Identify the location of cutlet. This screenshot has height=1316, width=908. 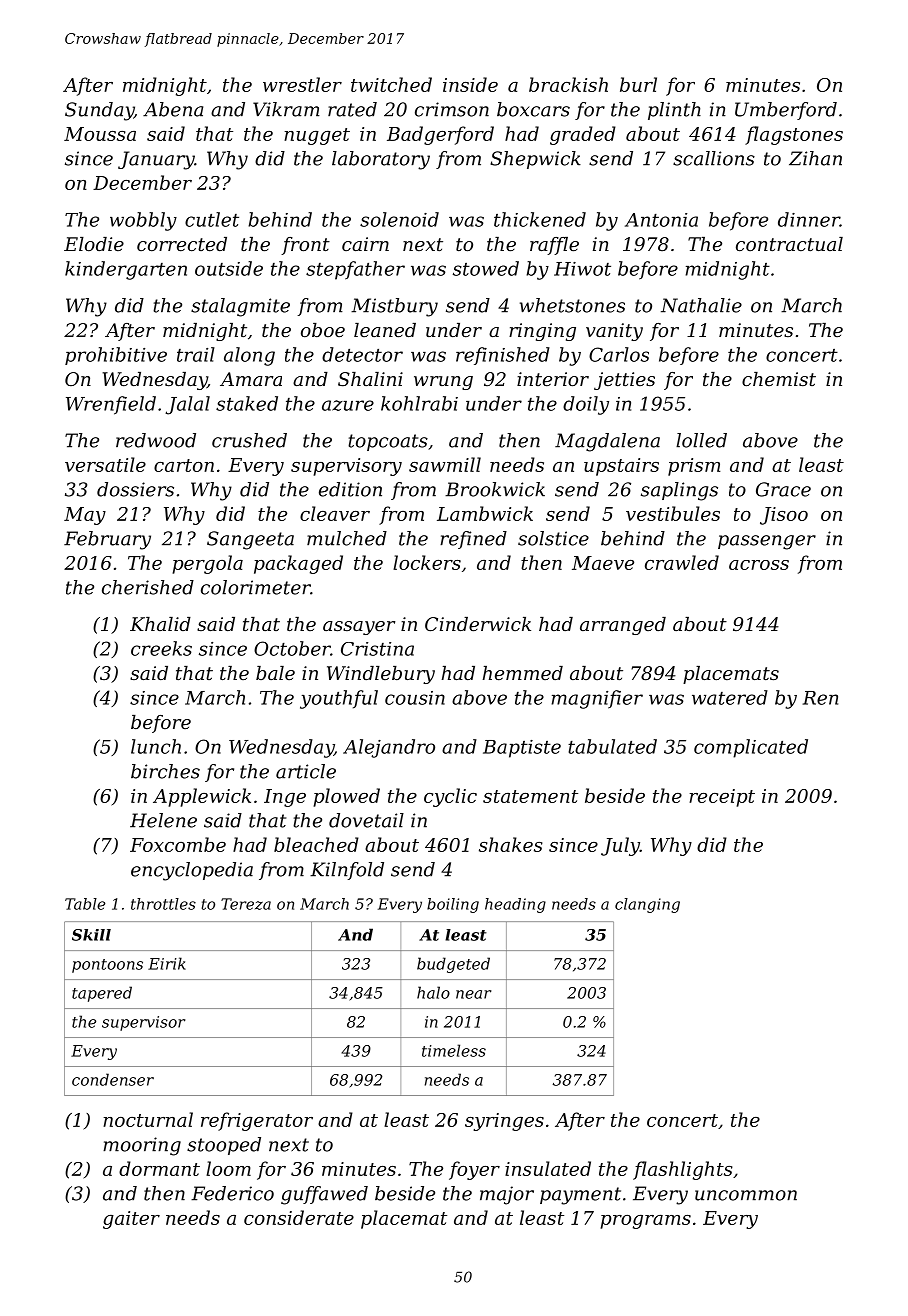
(212, 219).
